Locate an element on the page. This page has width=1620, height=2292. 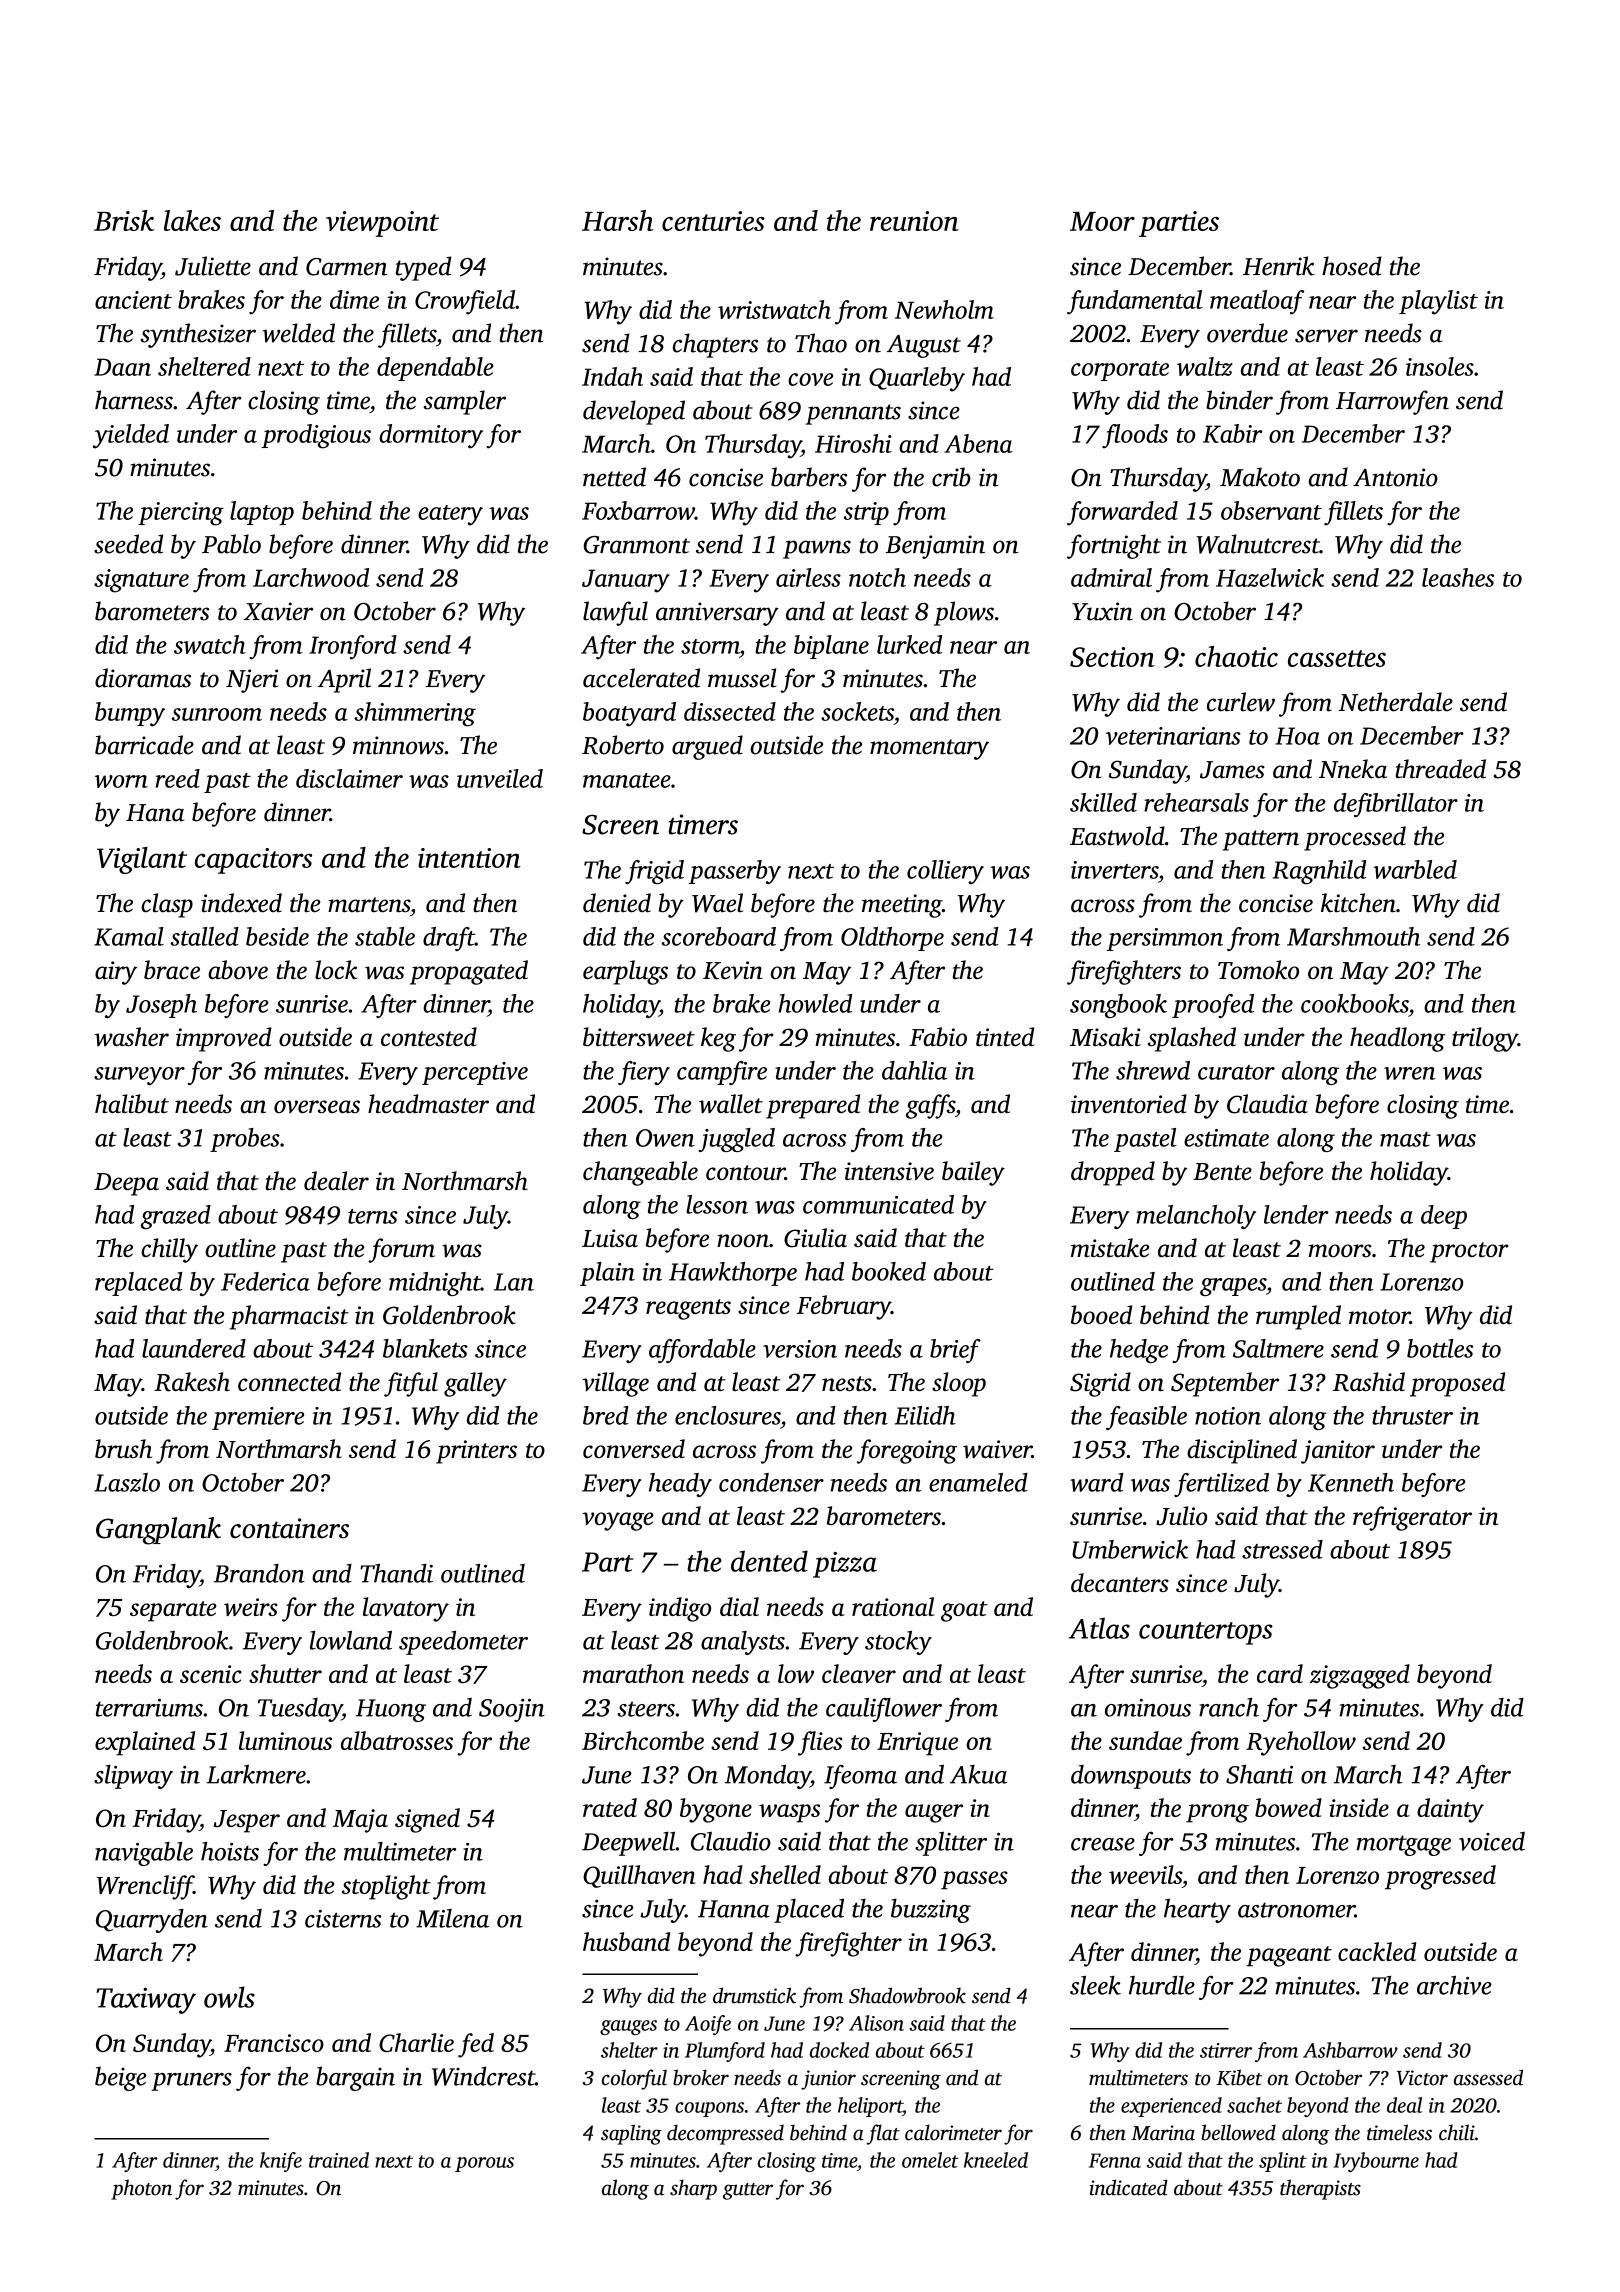
meeting is located at coordinates (902, 906).
